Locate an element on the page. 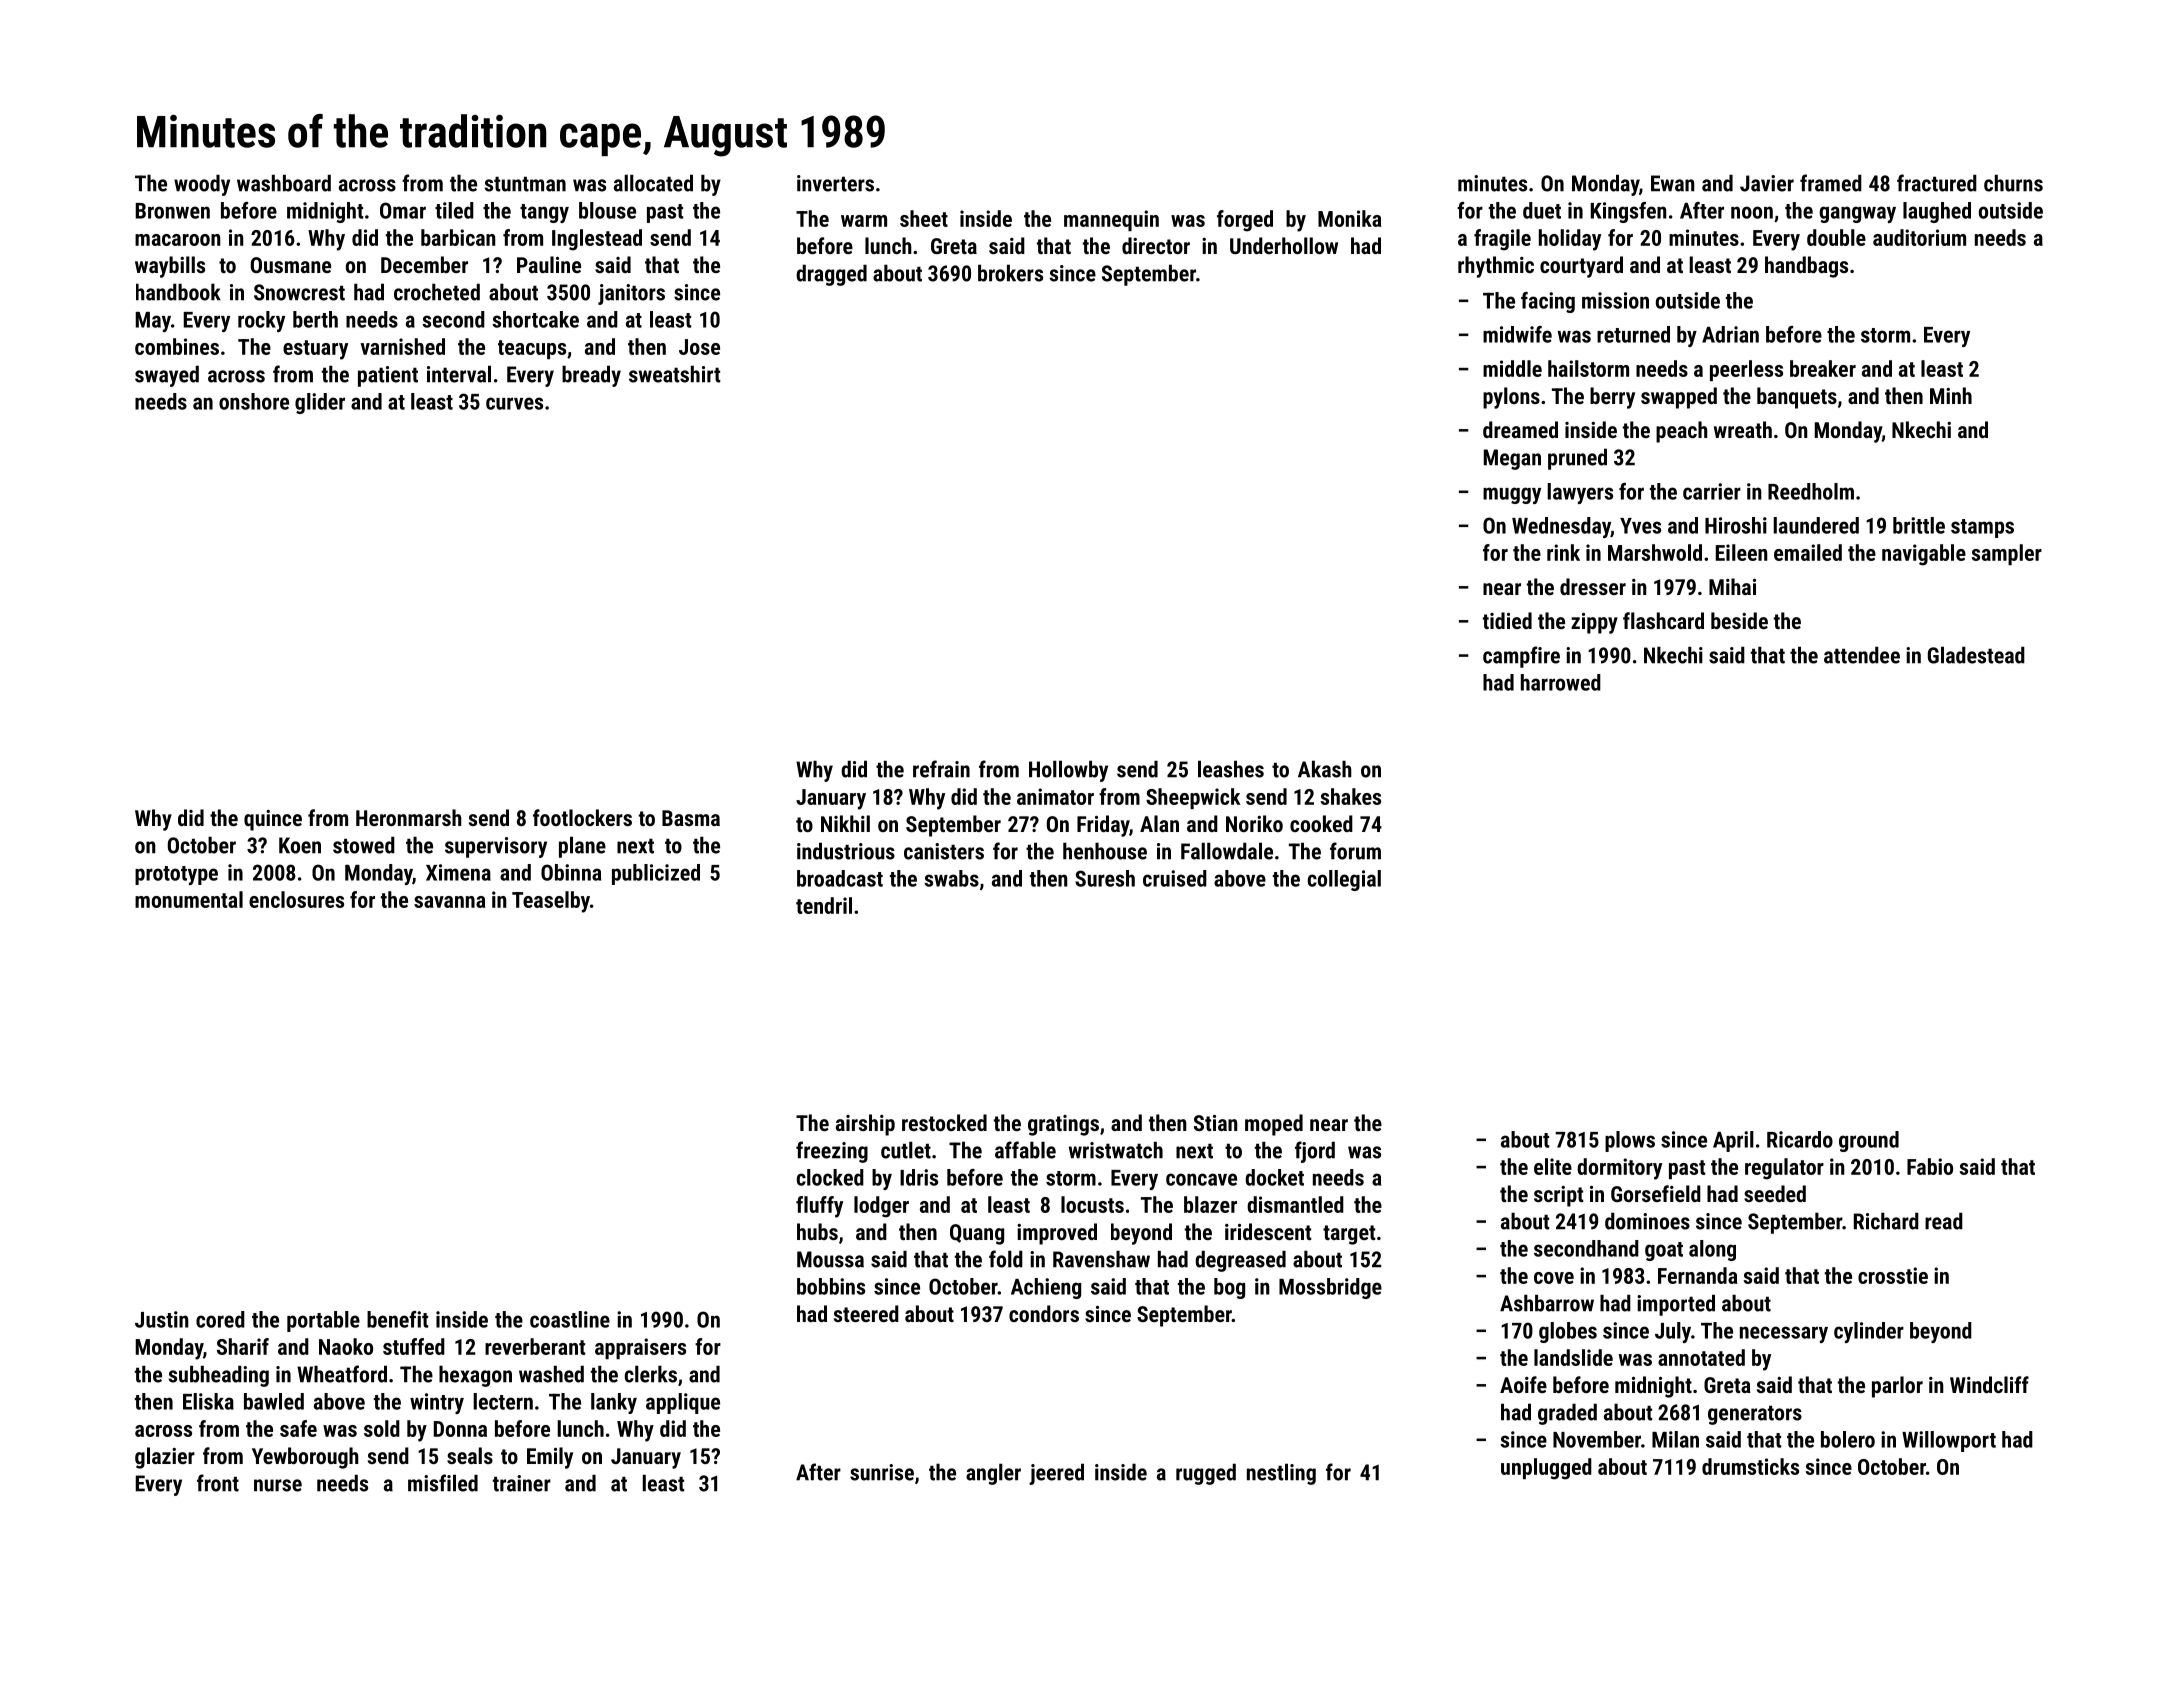 Image resolution: width=2178 pixels, height=1683 pixels. sunrise is located at coordinates (882, 1472).
